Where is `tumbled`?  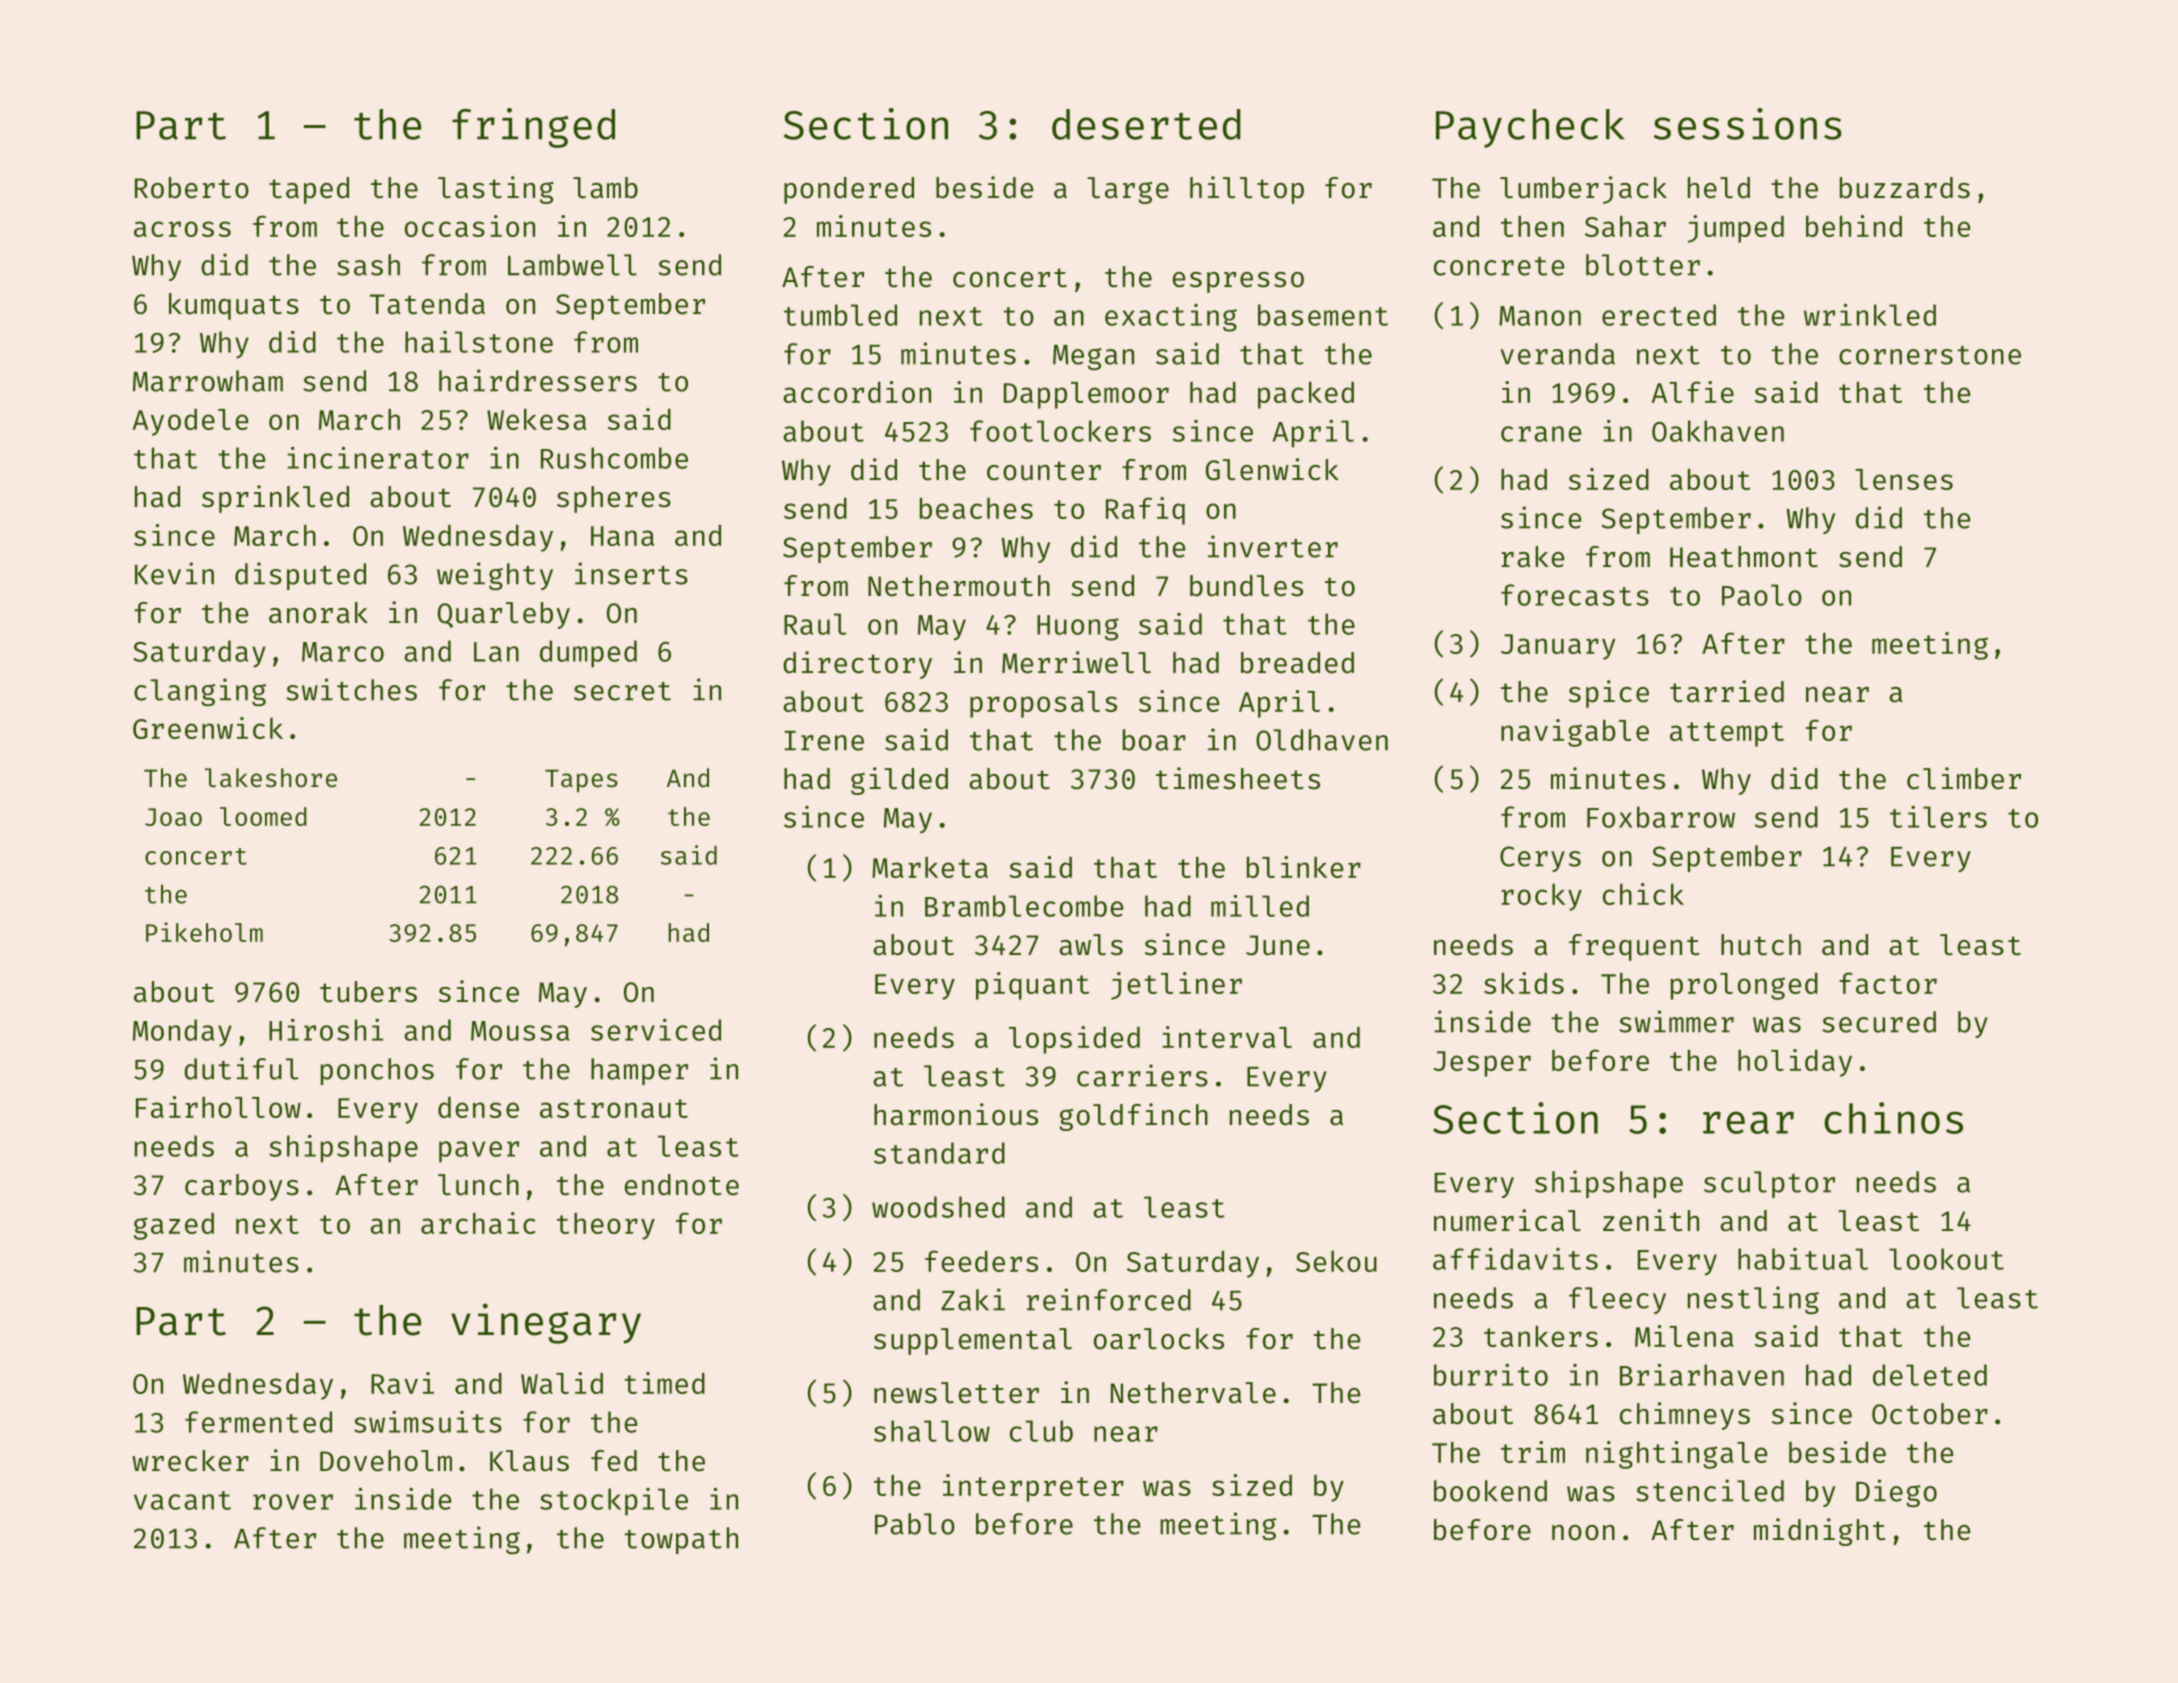
tumbled is located at coordinates (840, 315).
